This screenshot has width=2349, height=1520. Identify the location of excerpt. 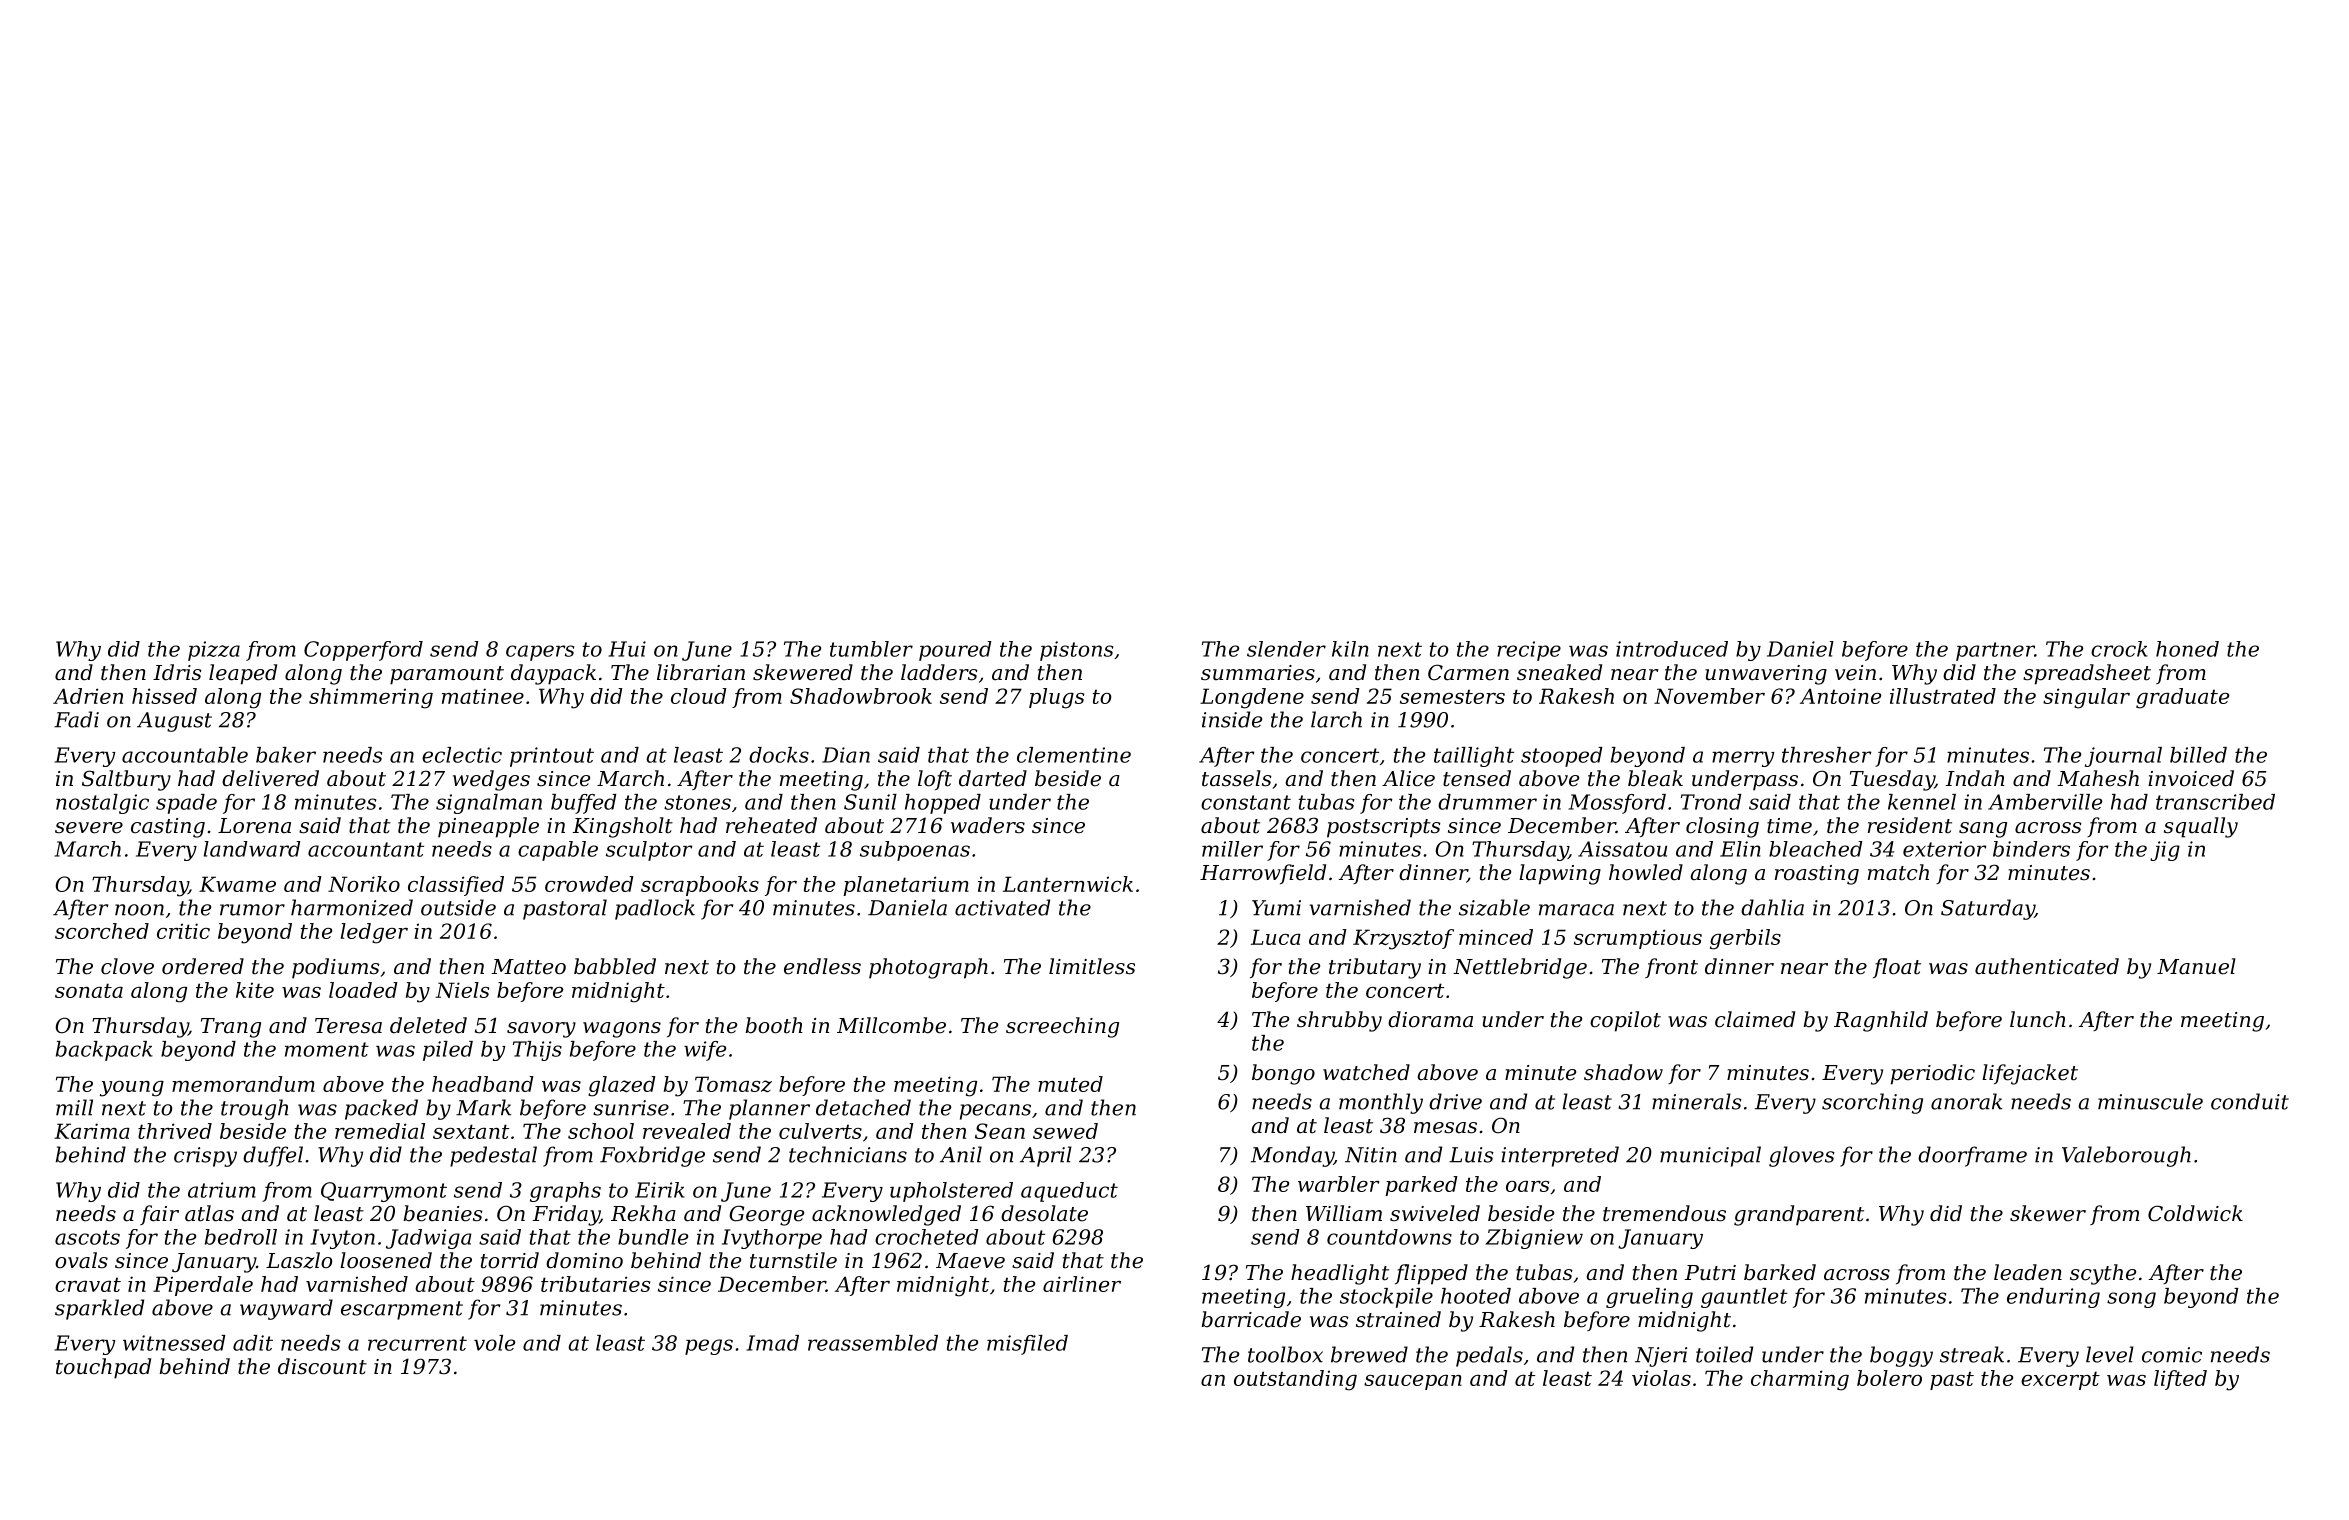
(2060, 1380).
